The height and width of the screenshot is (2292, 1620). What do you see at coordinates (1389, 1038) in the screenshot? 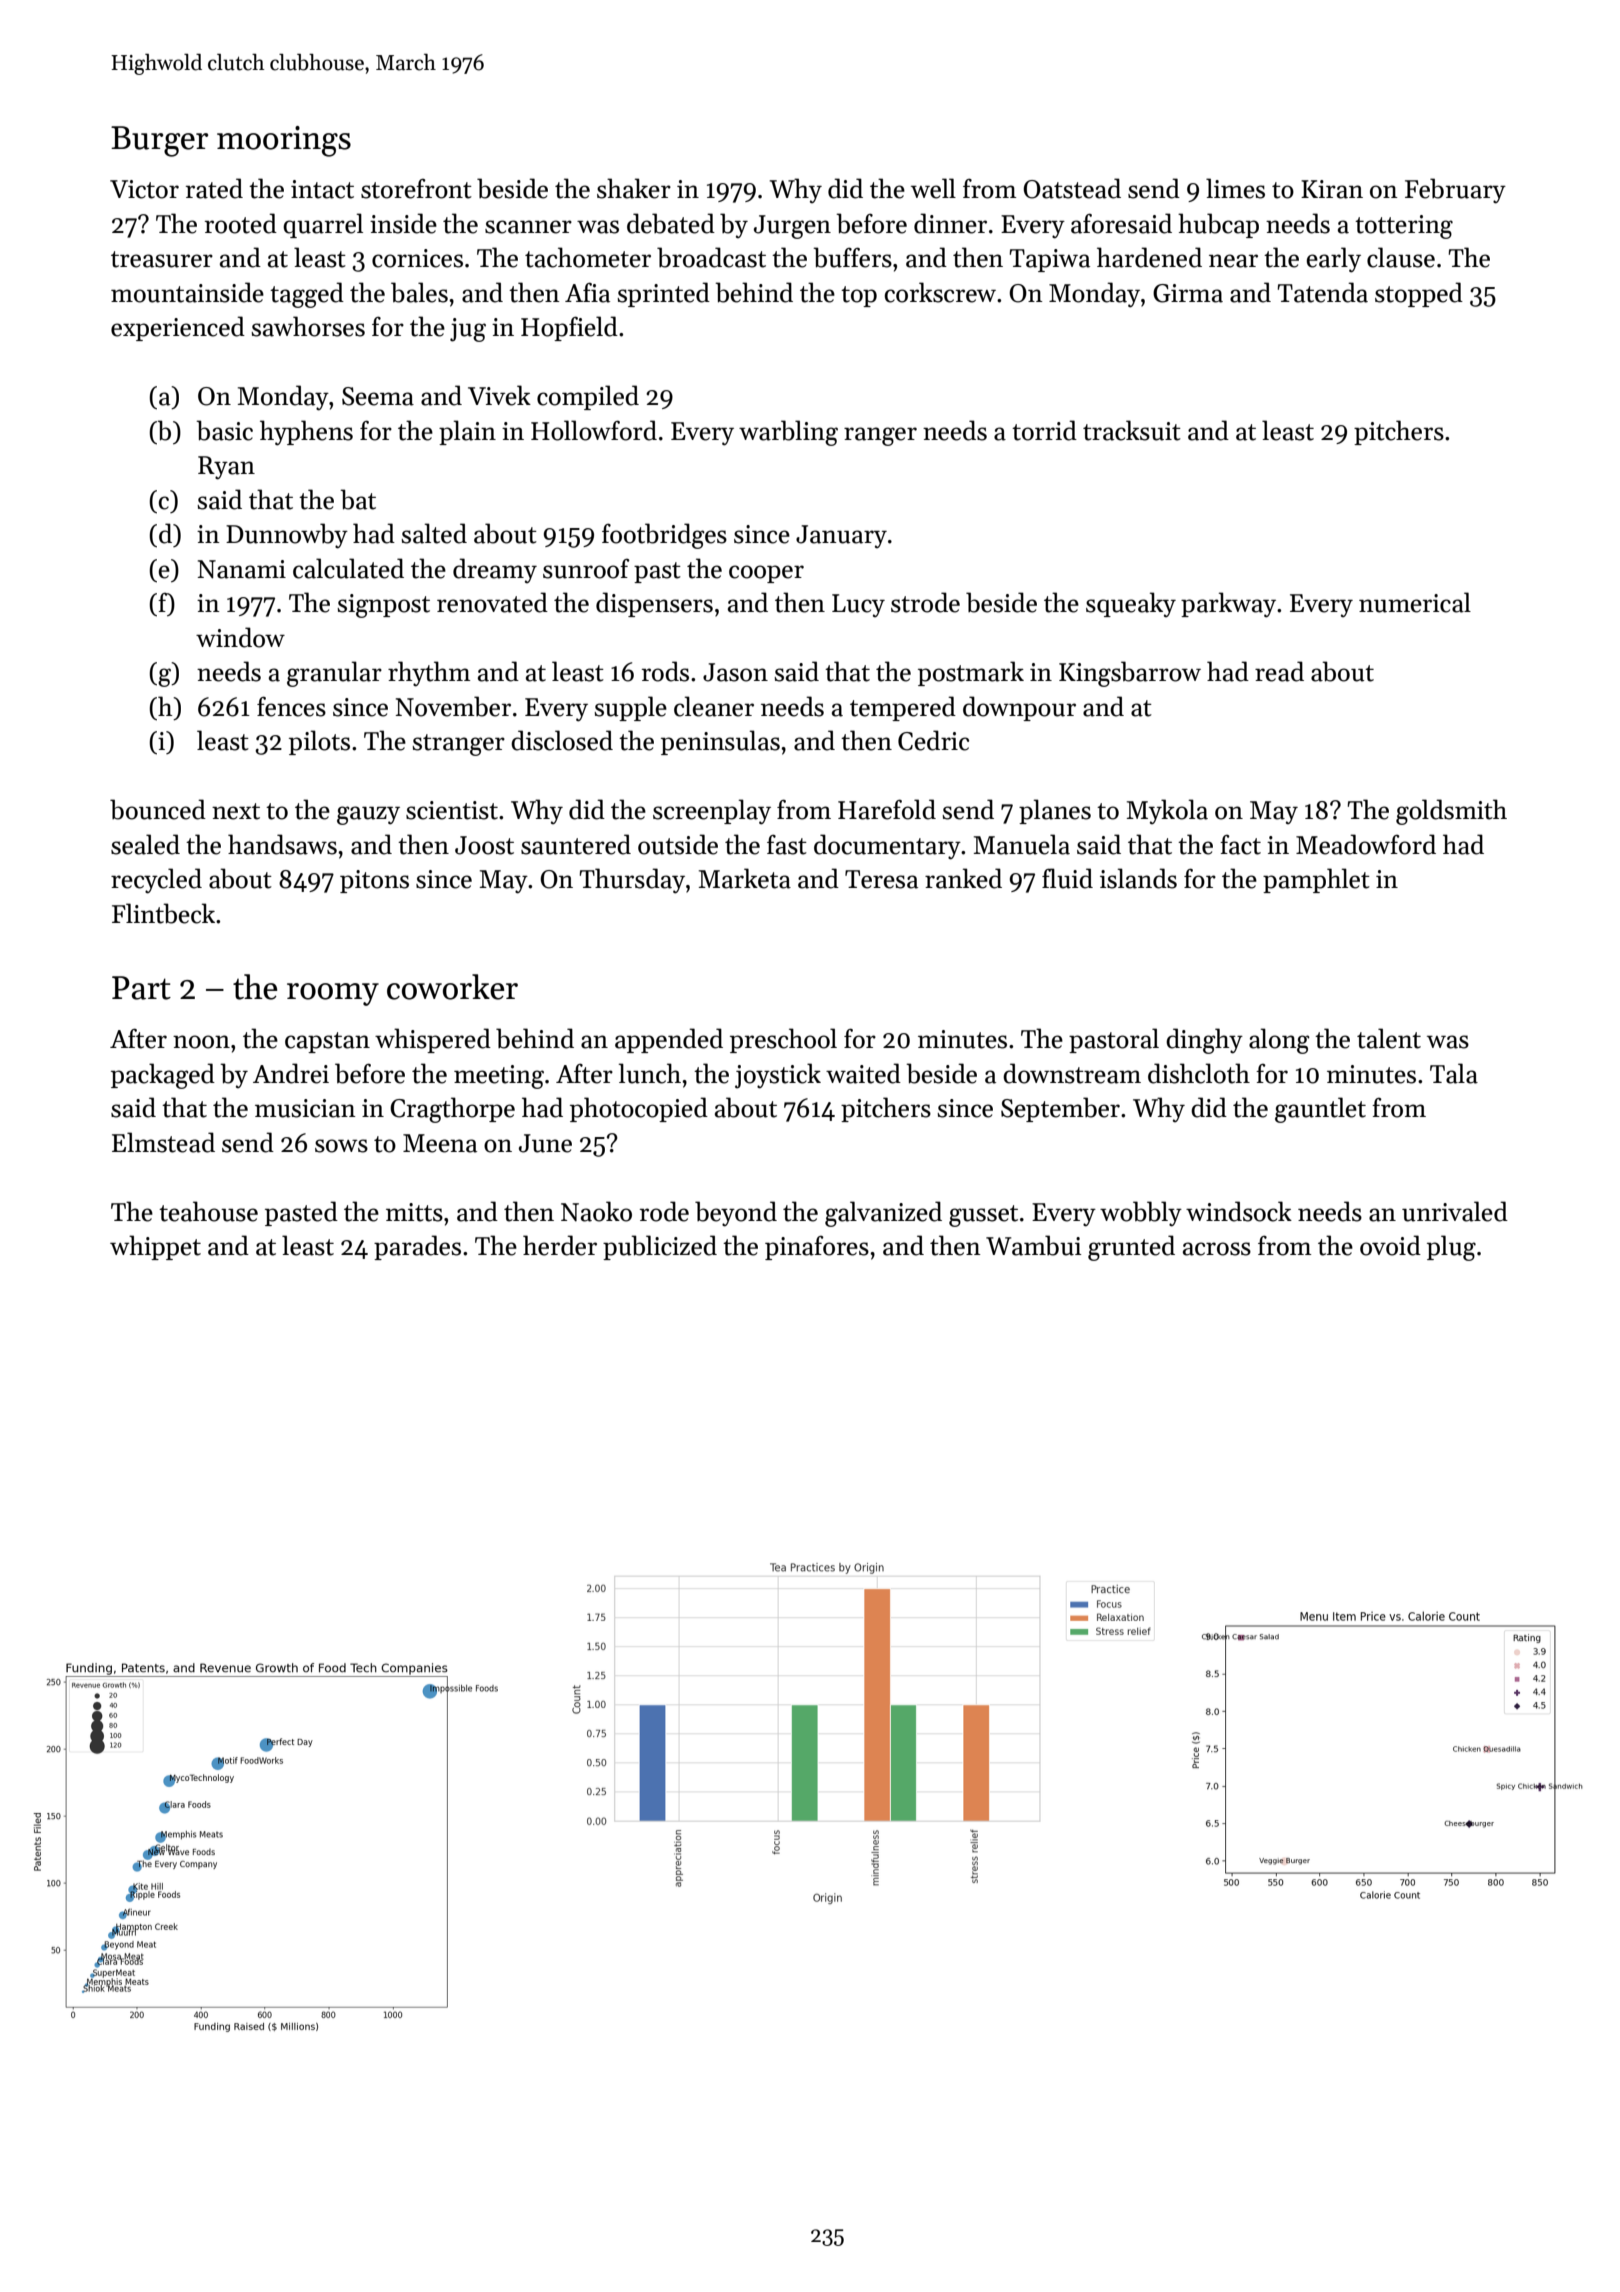
I see `talent` at bounding box center [1389, 1038].
